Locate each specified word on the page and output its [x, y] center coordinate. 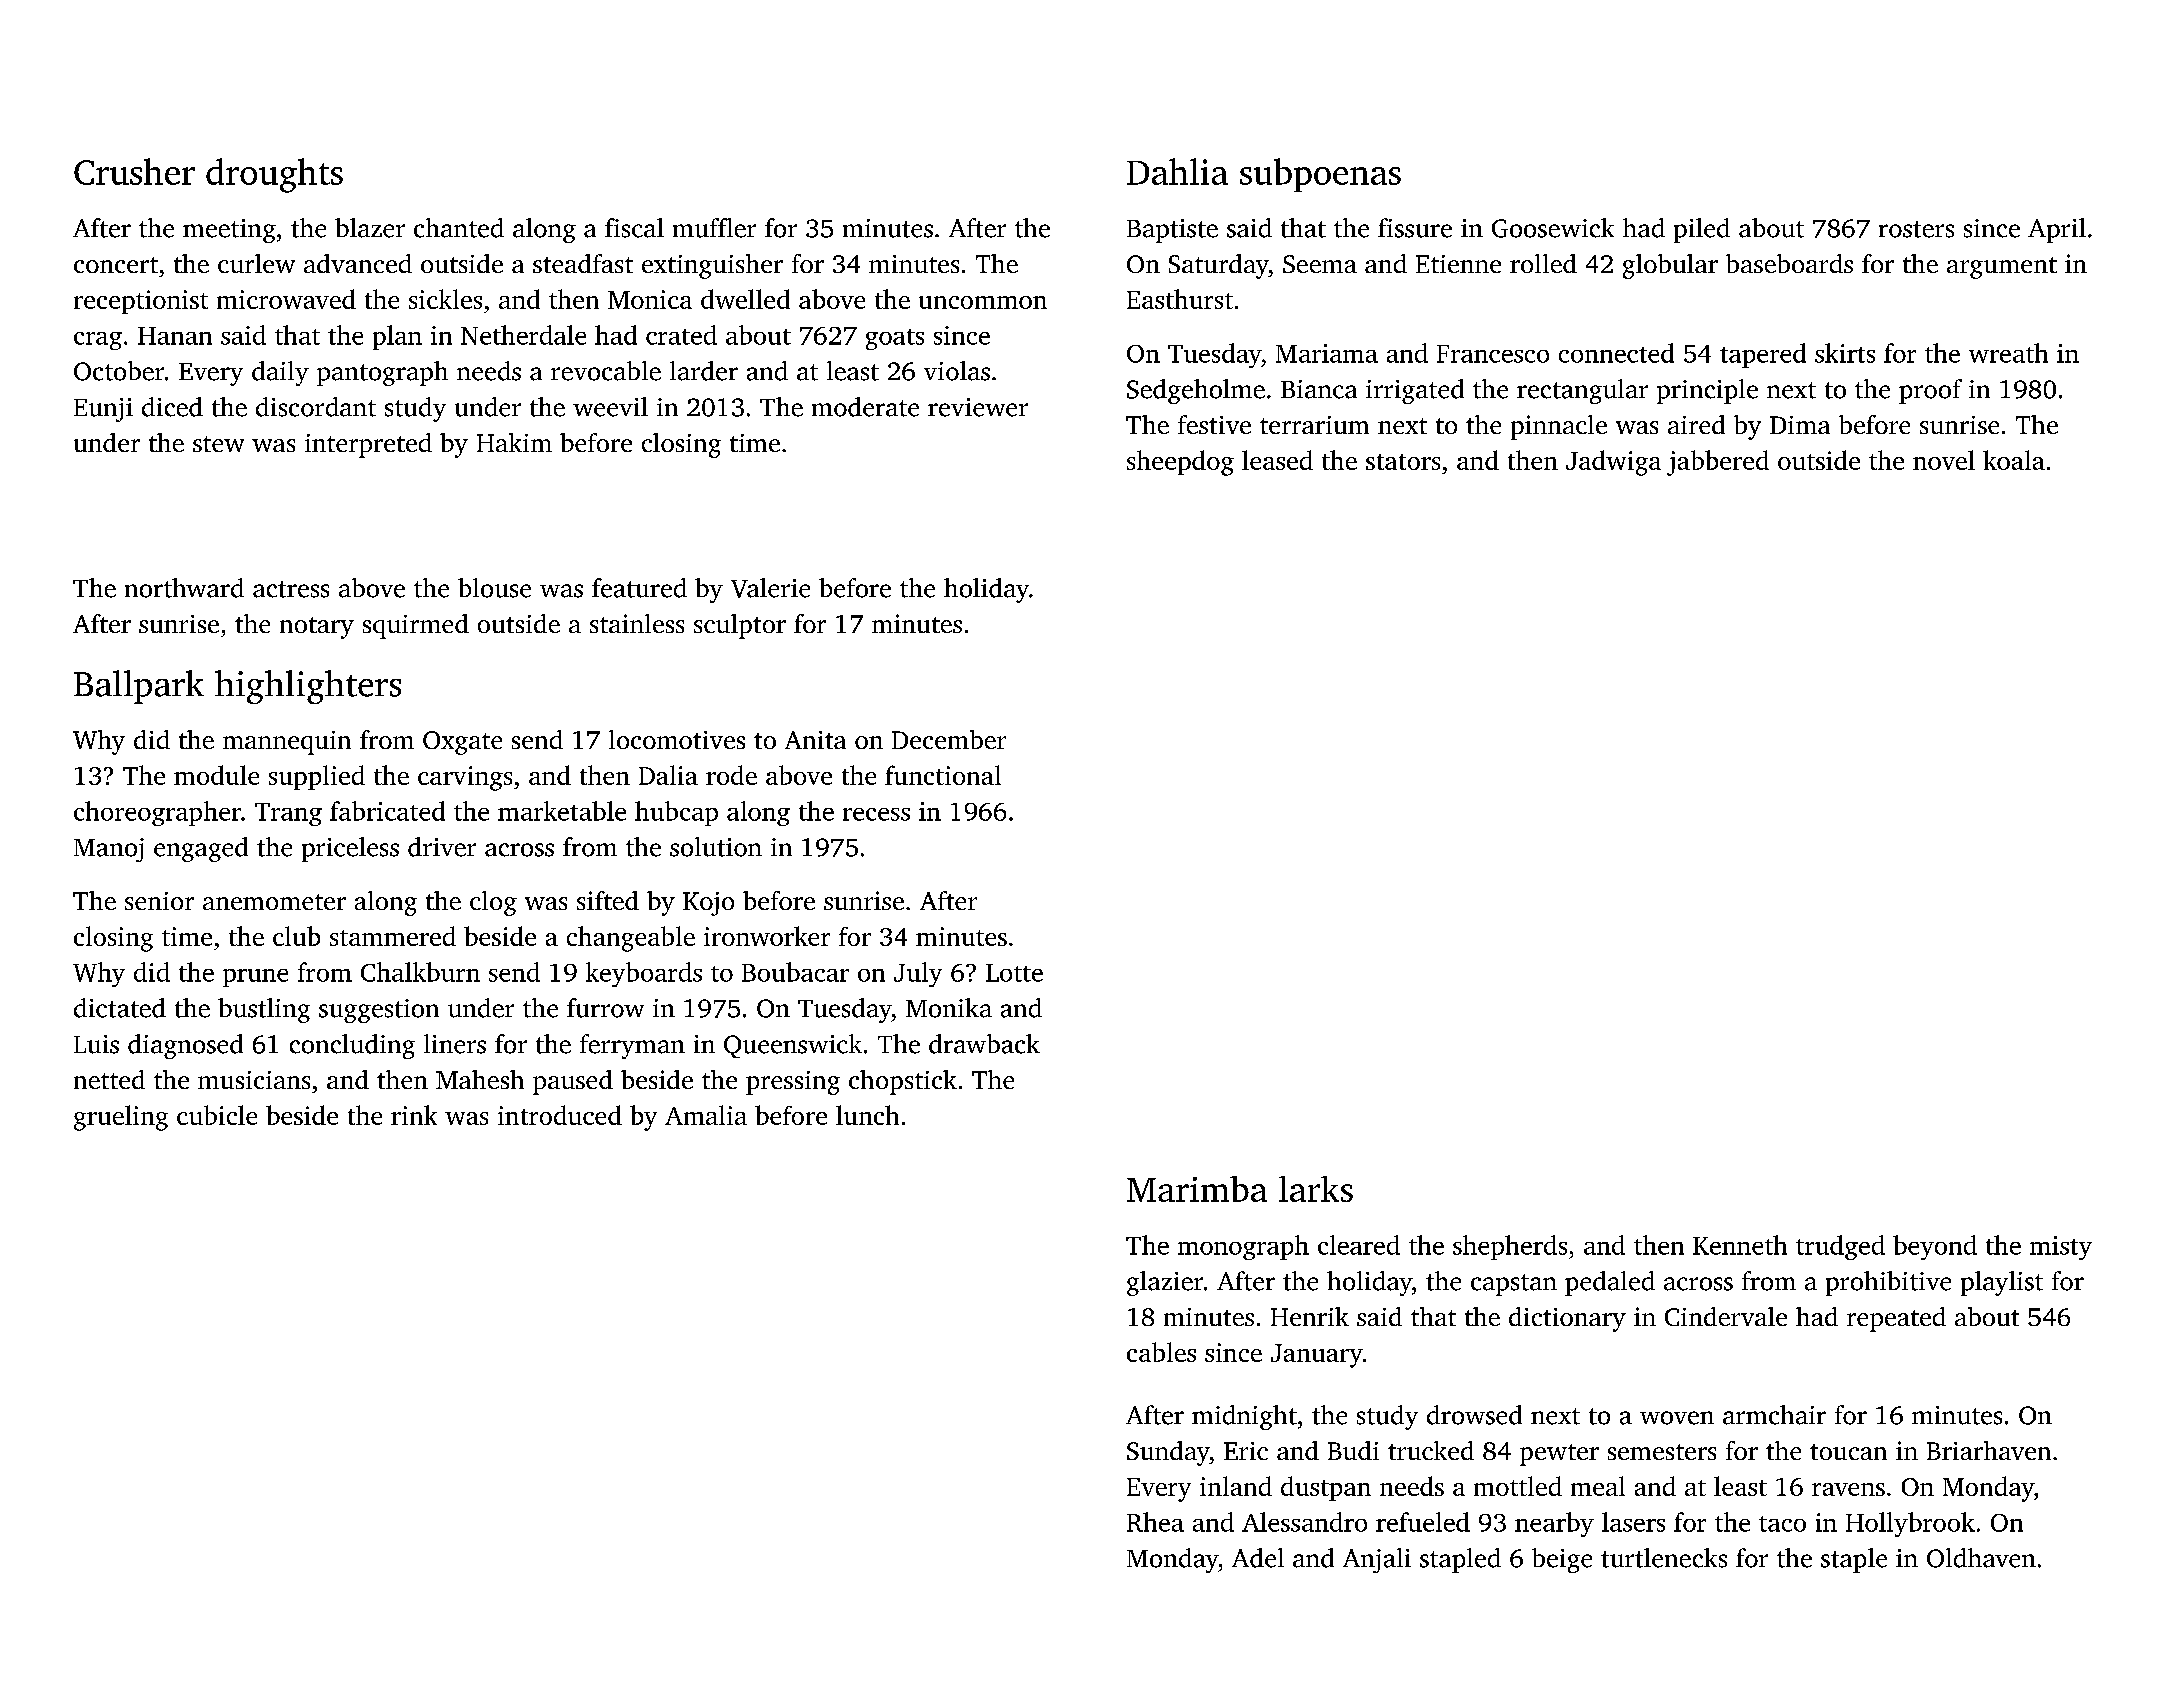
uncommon [983, 302]
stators [1403, 462]
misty [2061, 1248]
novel [1944, 460]
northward [184, 588]
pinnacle [1559, 427]
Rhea [1155, 1522]
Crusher [134, 171]
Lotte [1014, 973]
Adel [1258, 1558]
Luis [96, 1044]
